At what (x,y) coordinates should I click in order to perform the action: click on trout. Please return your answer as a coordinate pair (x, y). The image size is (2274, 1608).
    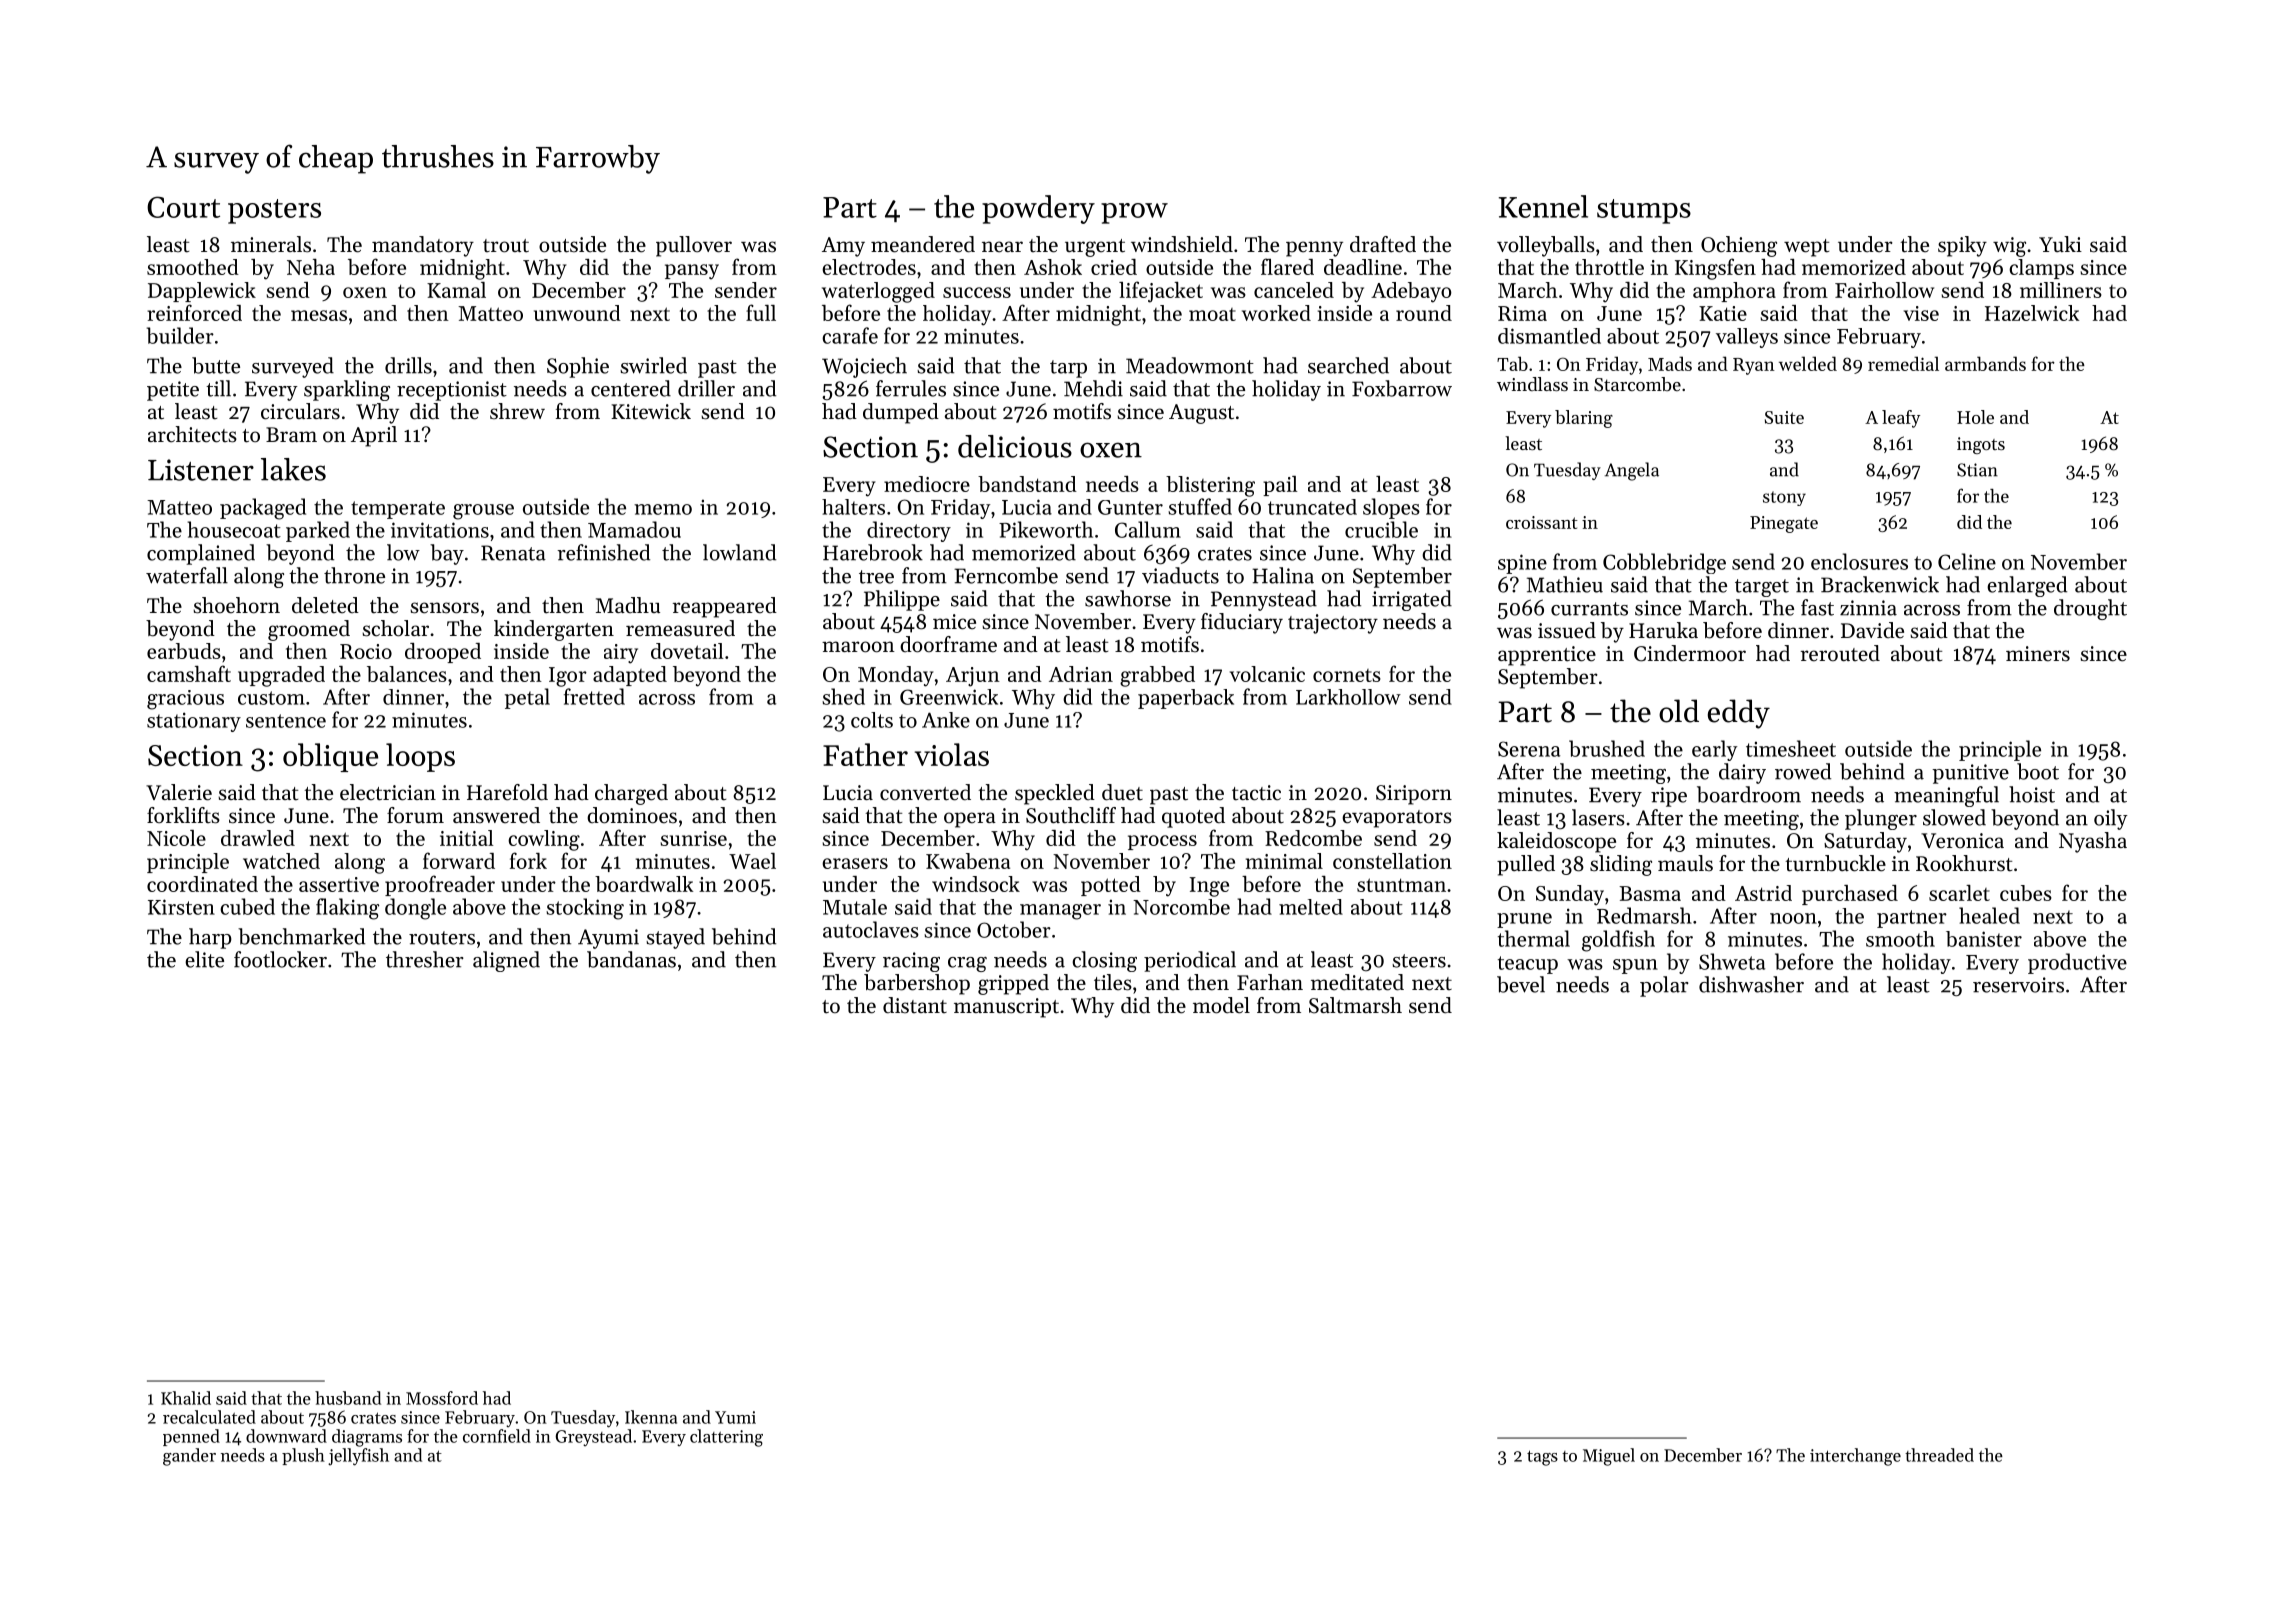
    Looking at the image, I should click on (506, 246).
